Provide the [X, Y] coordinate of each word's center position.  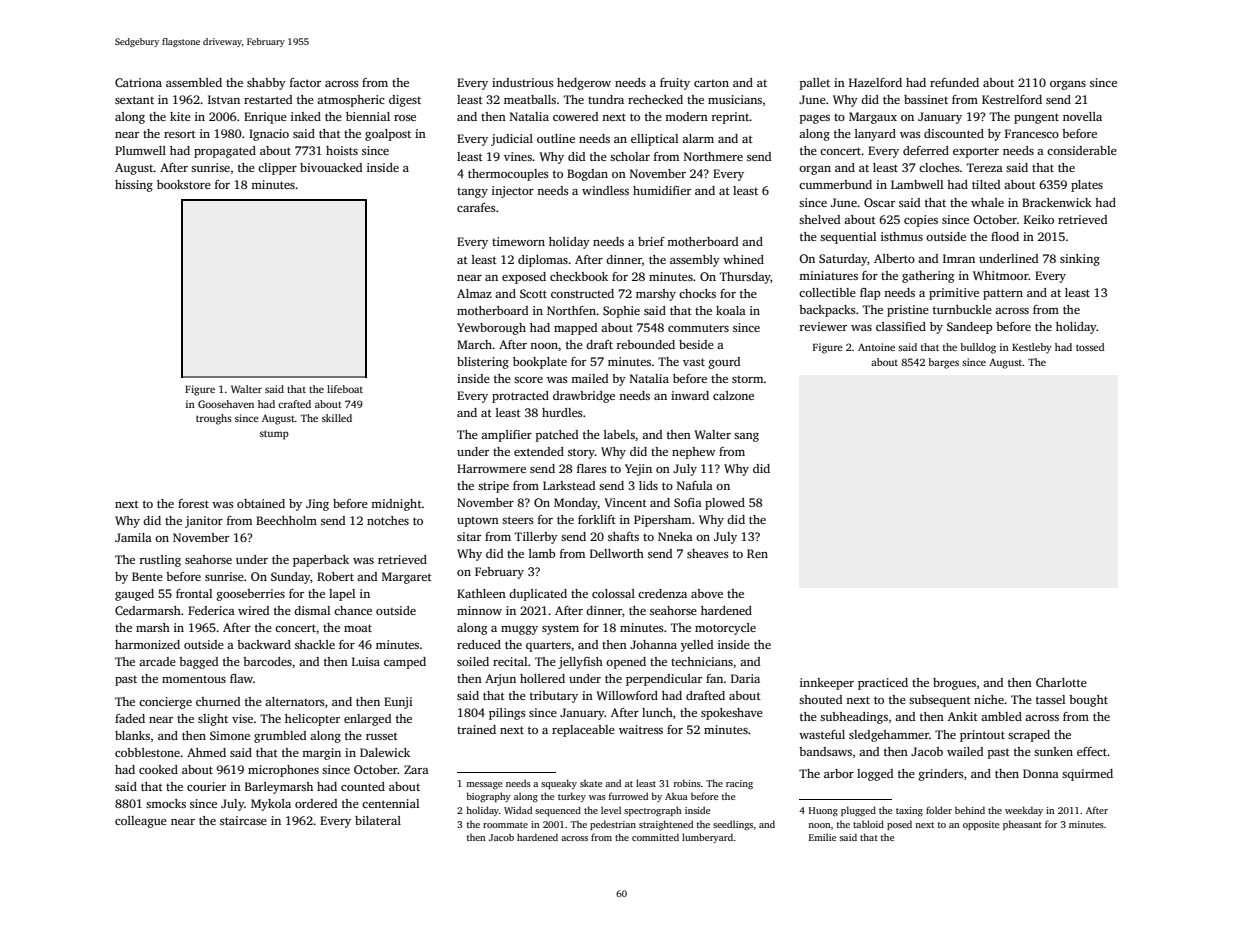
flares [592, 468]
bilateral [378, 820]
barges [943, 363]
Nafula [695, 485]
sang [746, 437]
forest [193, 503]
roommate [505, 825]
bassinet [926, 99]
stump [274, 435]
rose [405, 118]
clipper [277, 169]
